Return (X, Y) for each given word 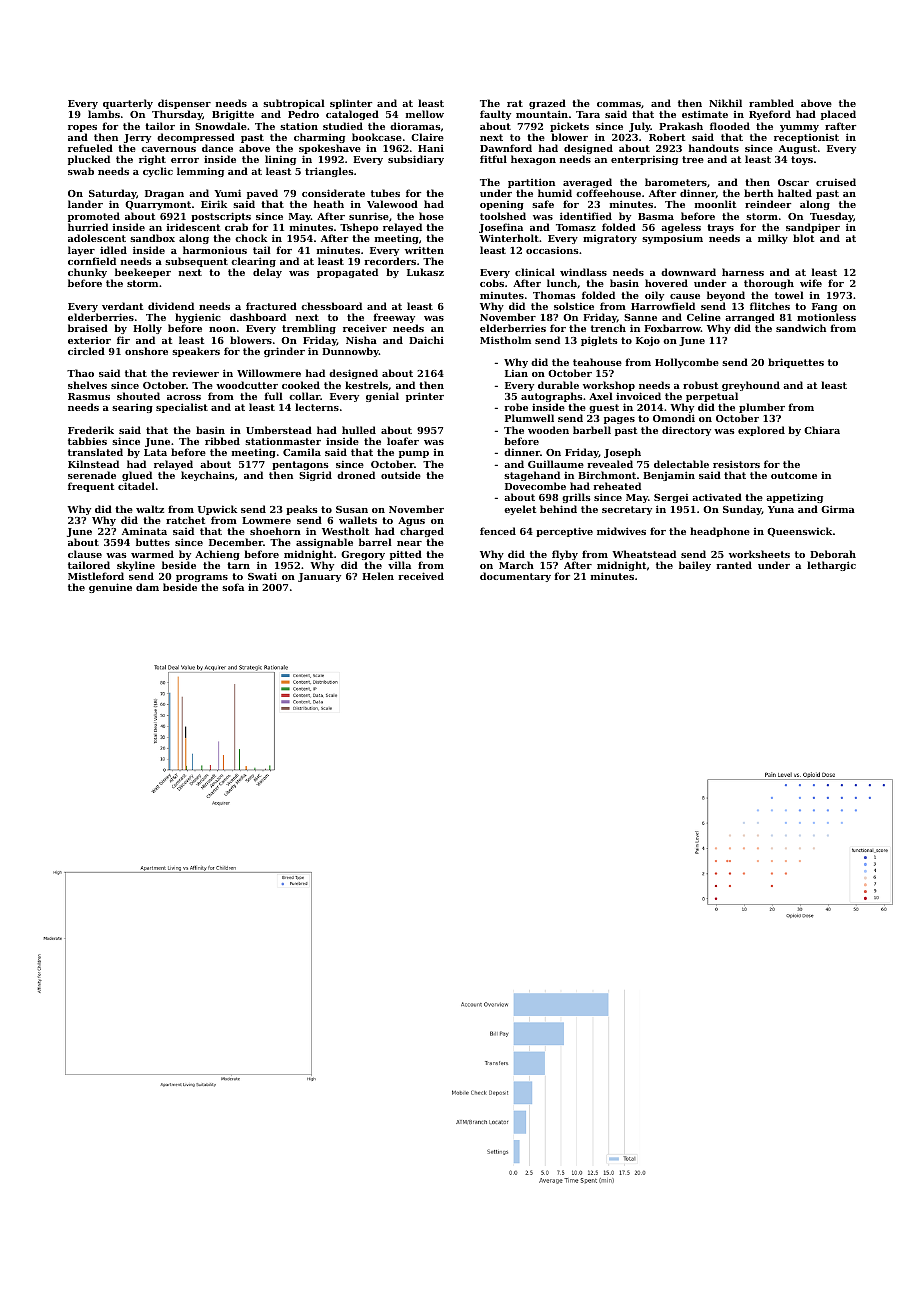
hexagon (533, 160)
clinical (535, 272)
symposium (672, 239)
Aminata (144, 531)
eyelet (520, 510)
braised (88, 328)
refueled (90, 148)
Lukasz (425, 272)
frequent (91, 487)
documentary (515, 577)
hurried (88, 227)
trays (720, 229)
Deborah (833, 554)
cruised (836, 182)
